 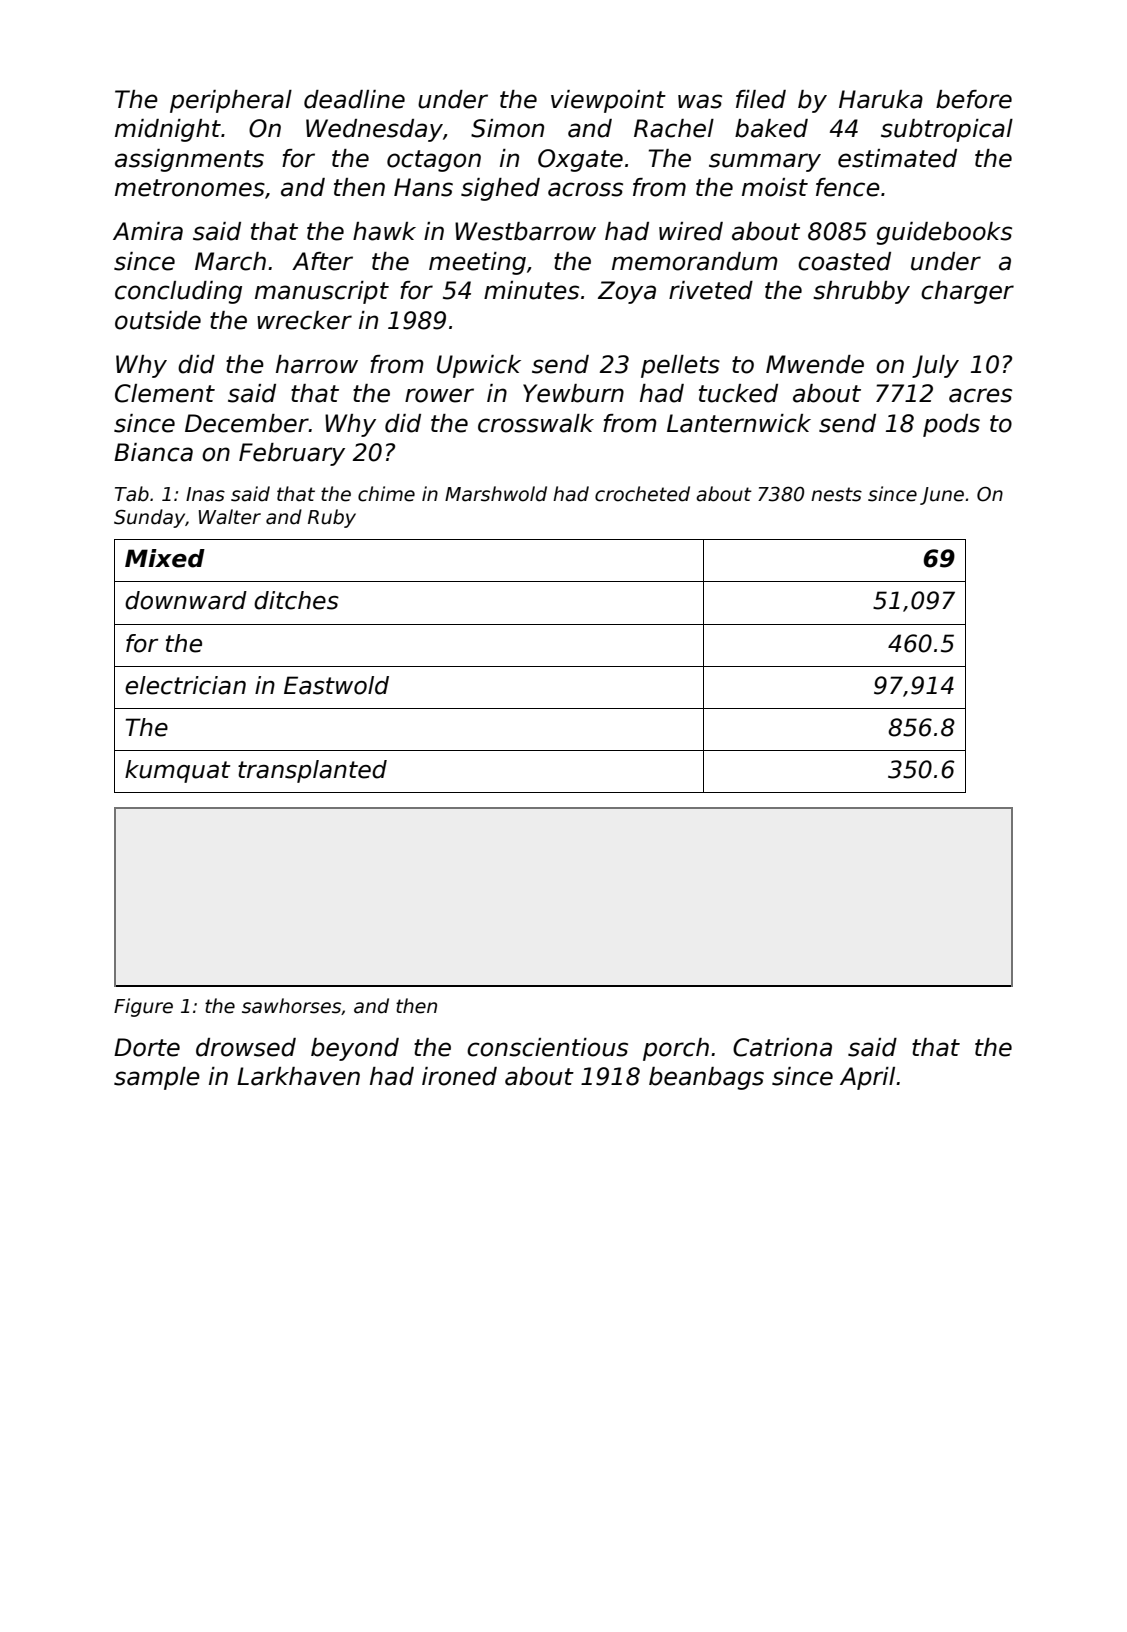 I want to click on Larkhaven, so click(x=298, y=1076).
